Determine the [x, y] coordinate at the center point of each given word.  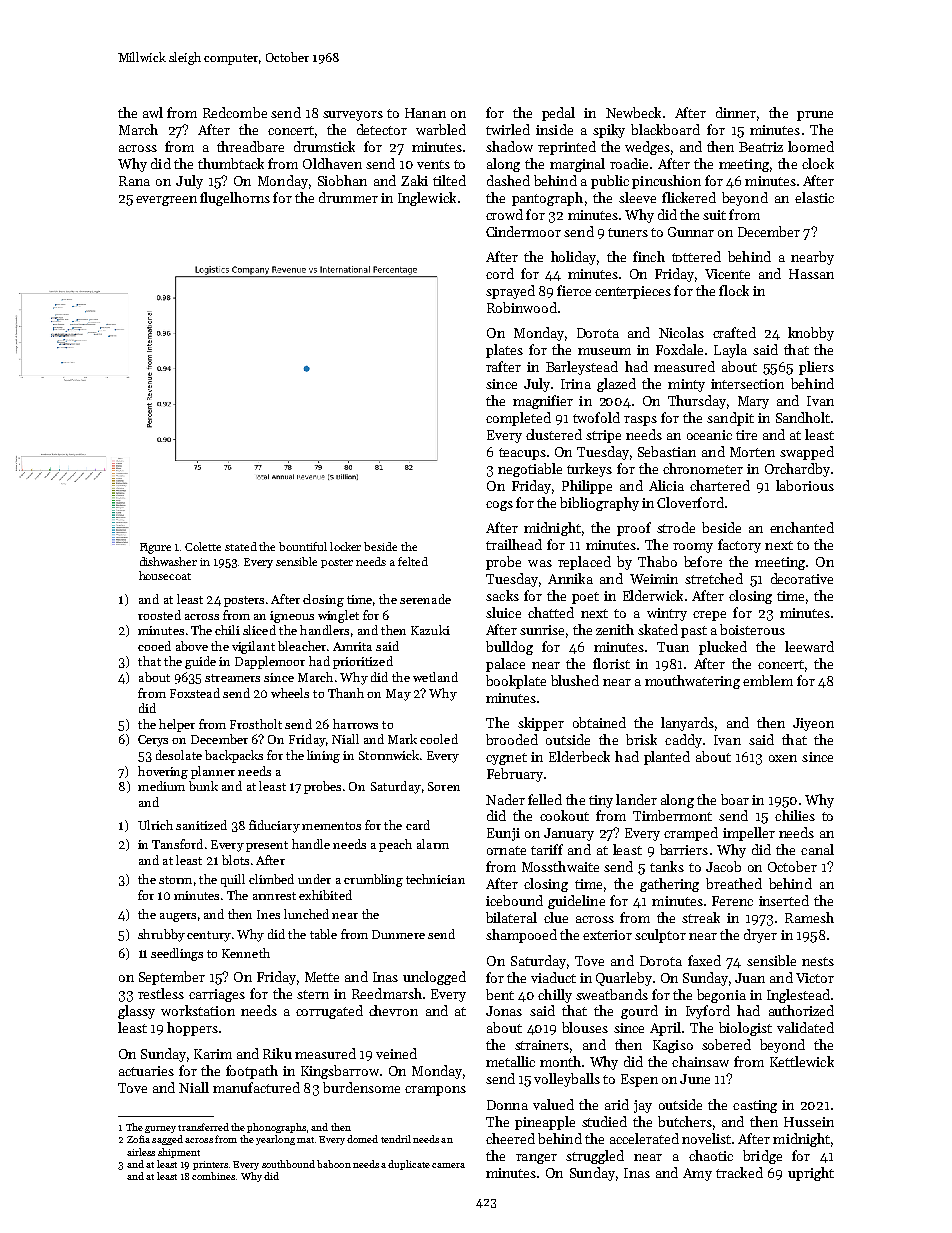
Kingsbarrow [340, 1072]
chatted [551, 612]
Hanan [425, 113]
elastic [814, 197]
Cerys [153, 741]
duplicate [409, 1165]
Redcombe [235, 112]
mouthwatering [692, 682]
